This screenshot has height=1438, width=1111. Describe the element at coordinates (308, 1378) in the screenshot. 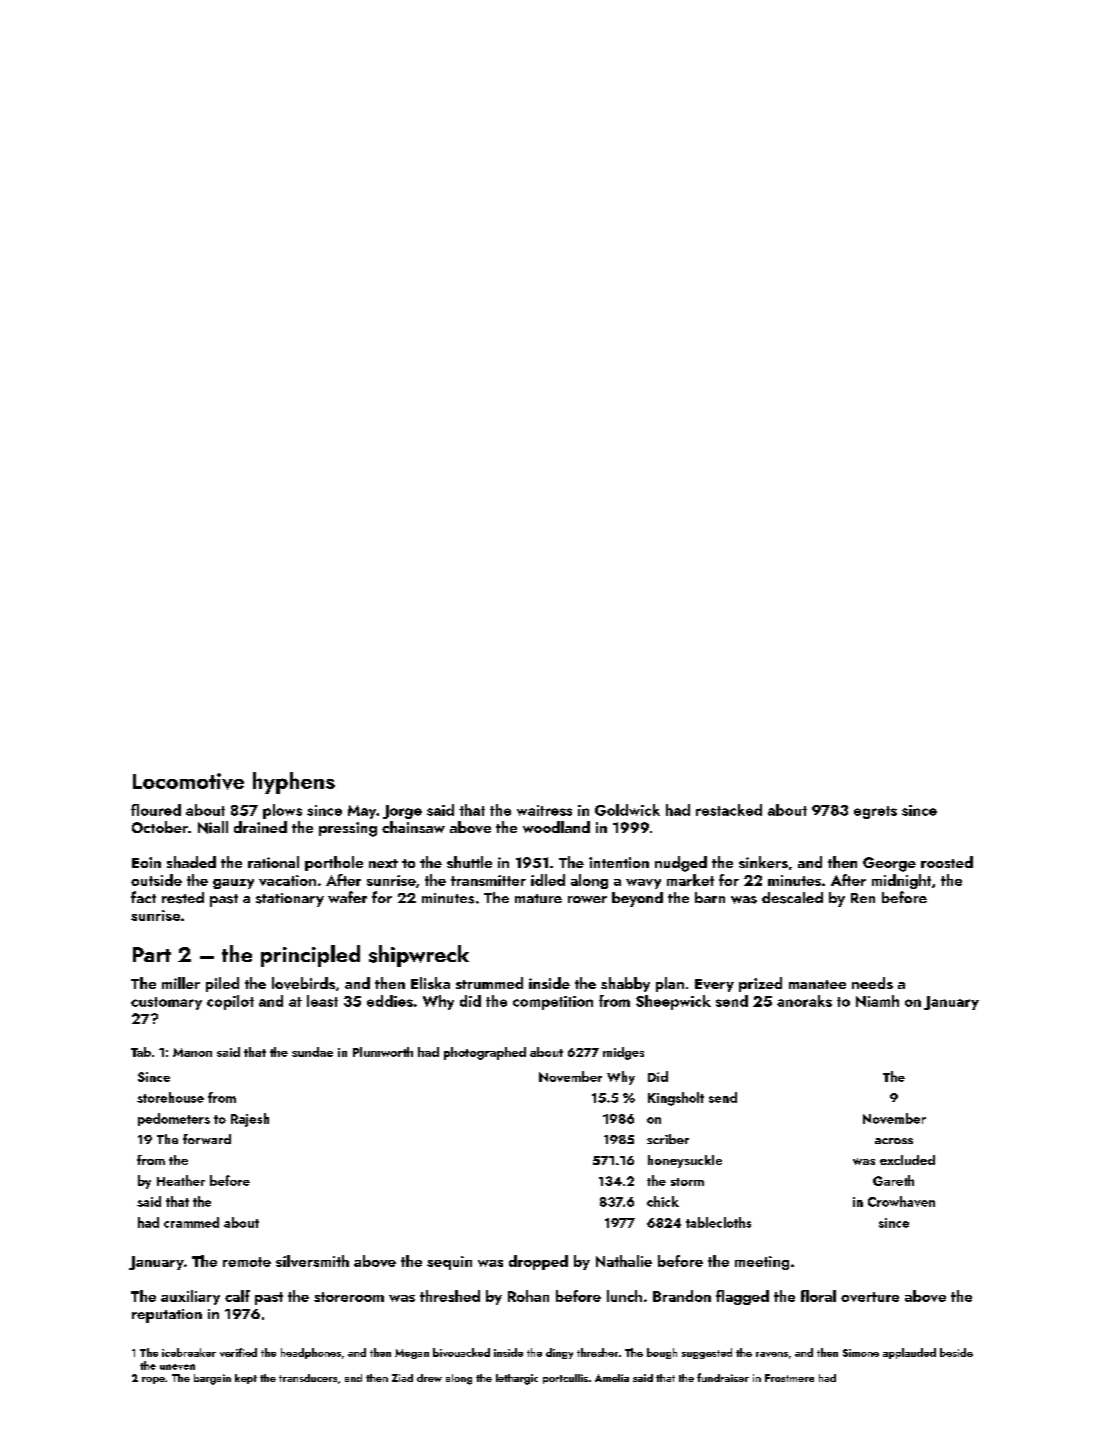

I see `transducers` at that location.
